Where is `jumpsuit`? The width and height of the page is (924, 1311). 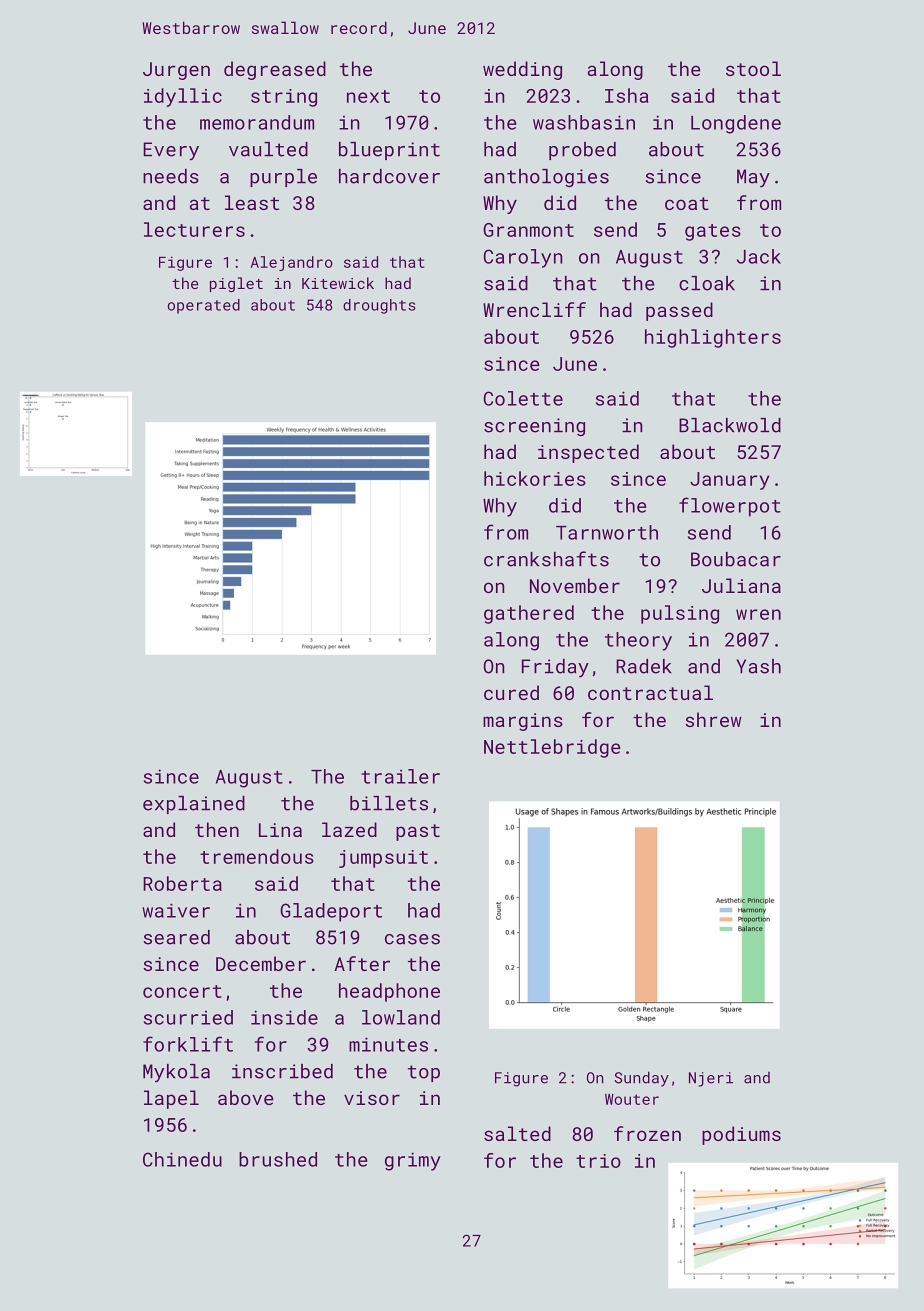 jumpsuit is located at coordinates (383, 859).
